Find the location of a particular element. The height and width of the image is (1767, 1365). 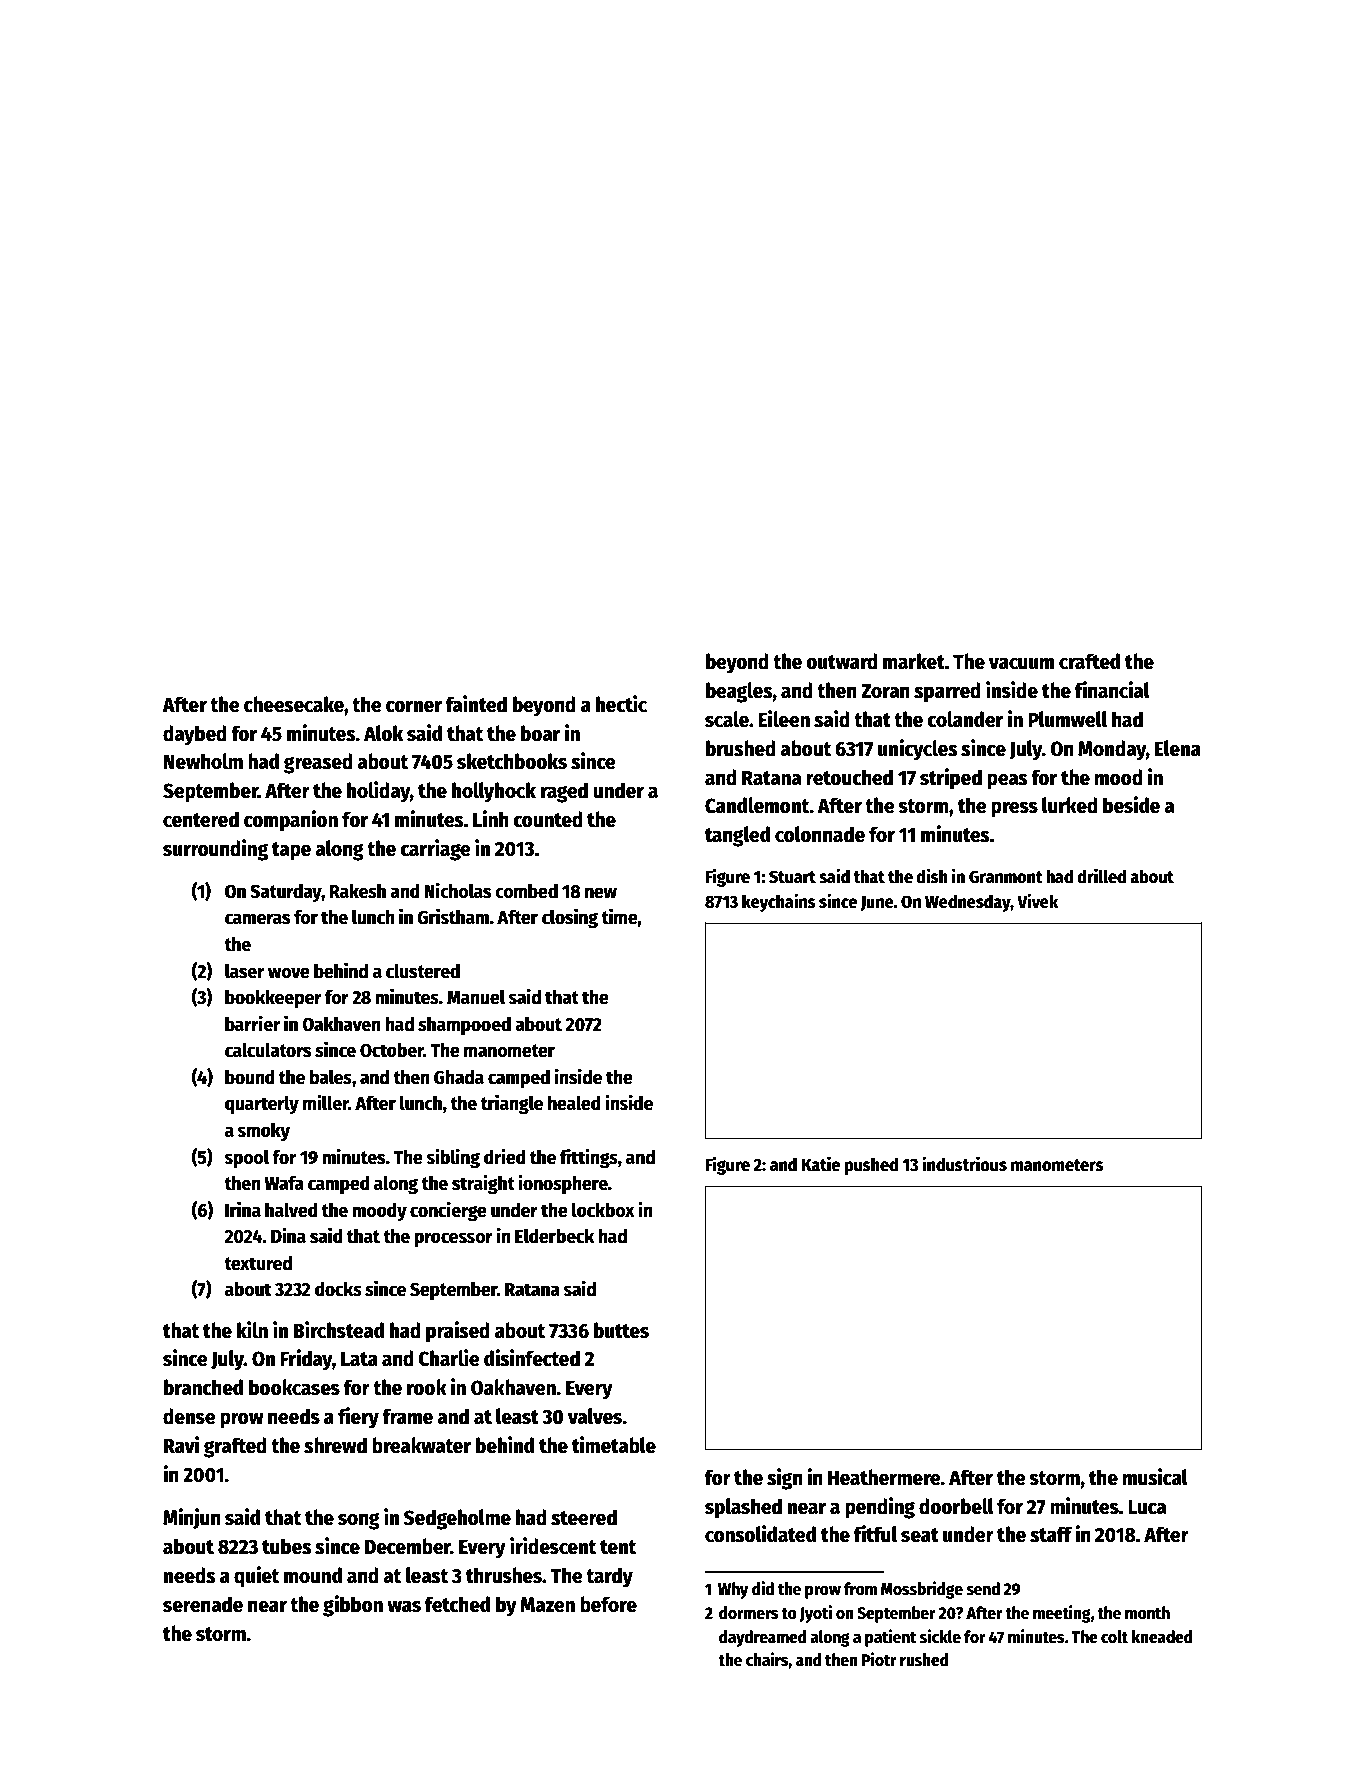

Irina is located at coordinates (243, 1209).
